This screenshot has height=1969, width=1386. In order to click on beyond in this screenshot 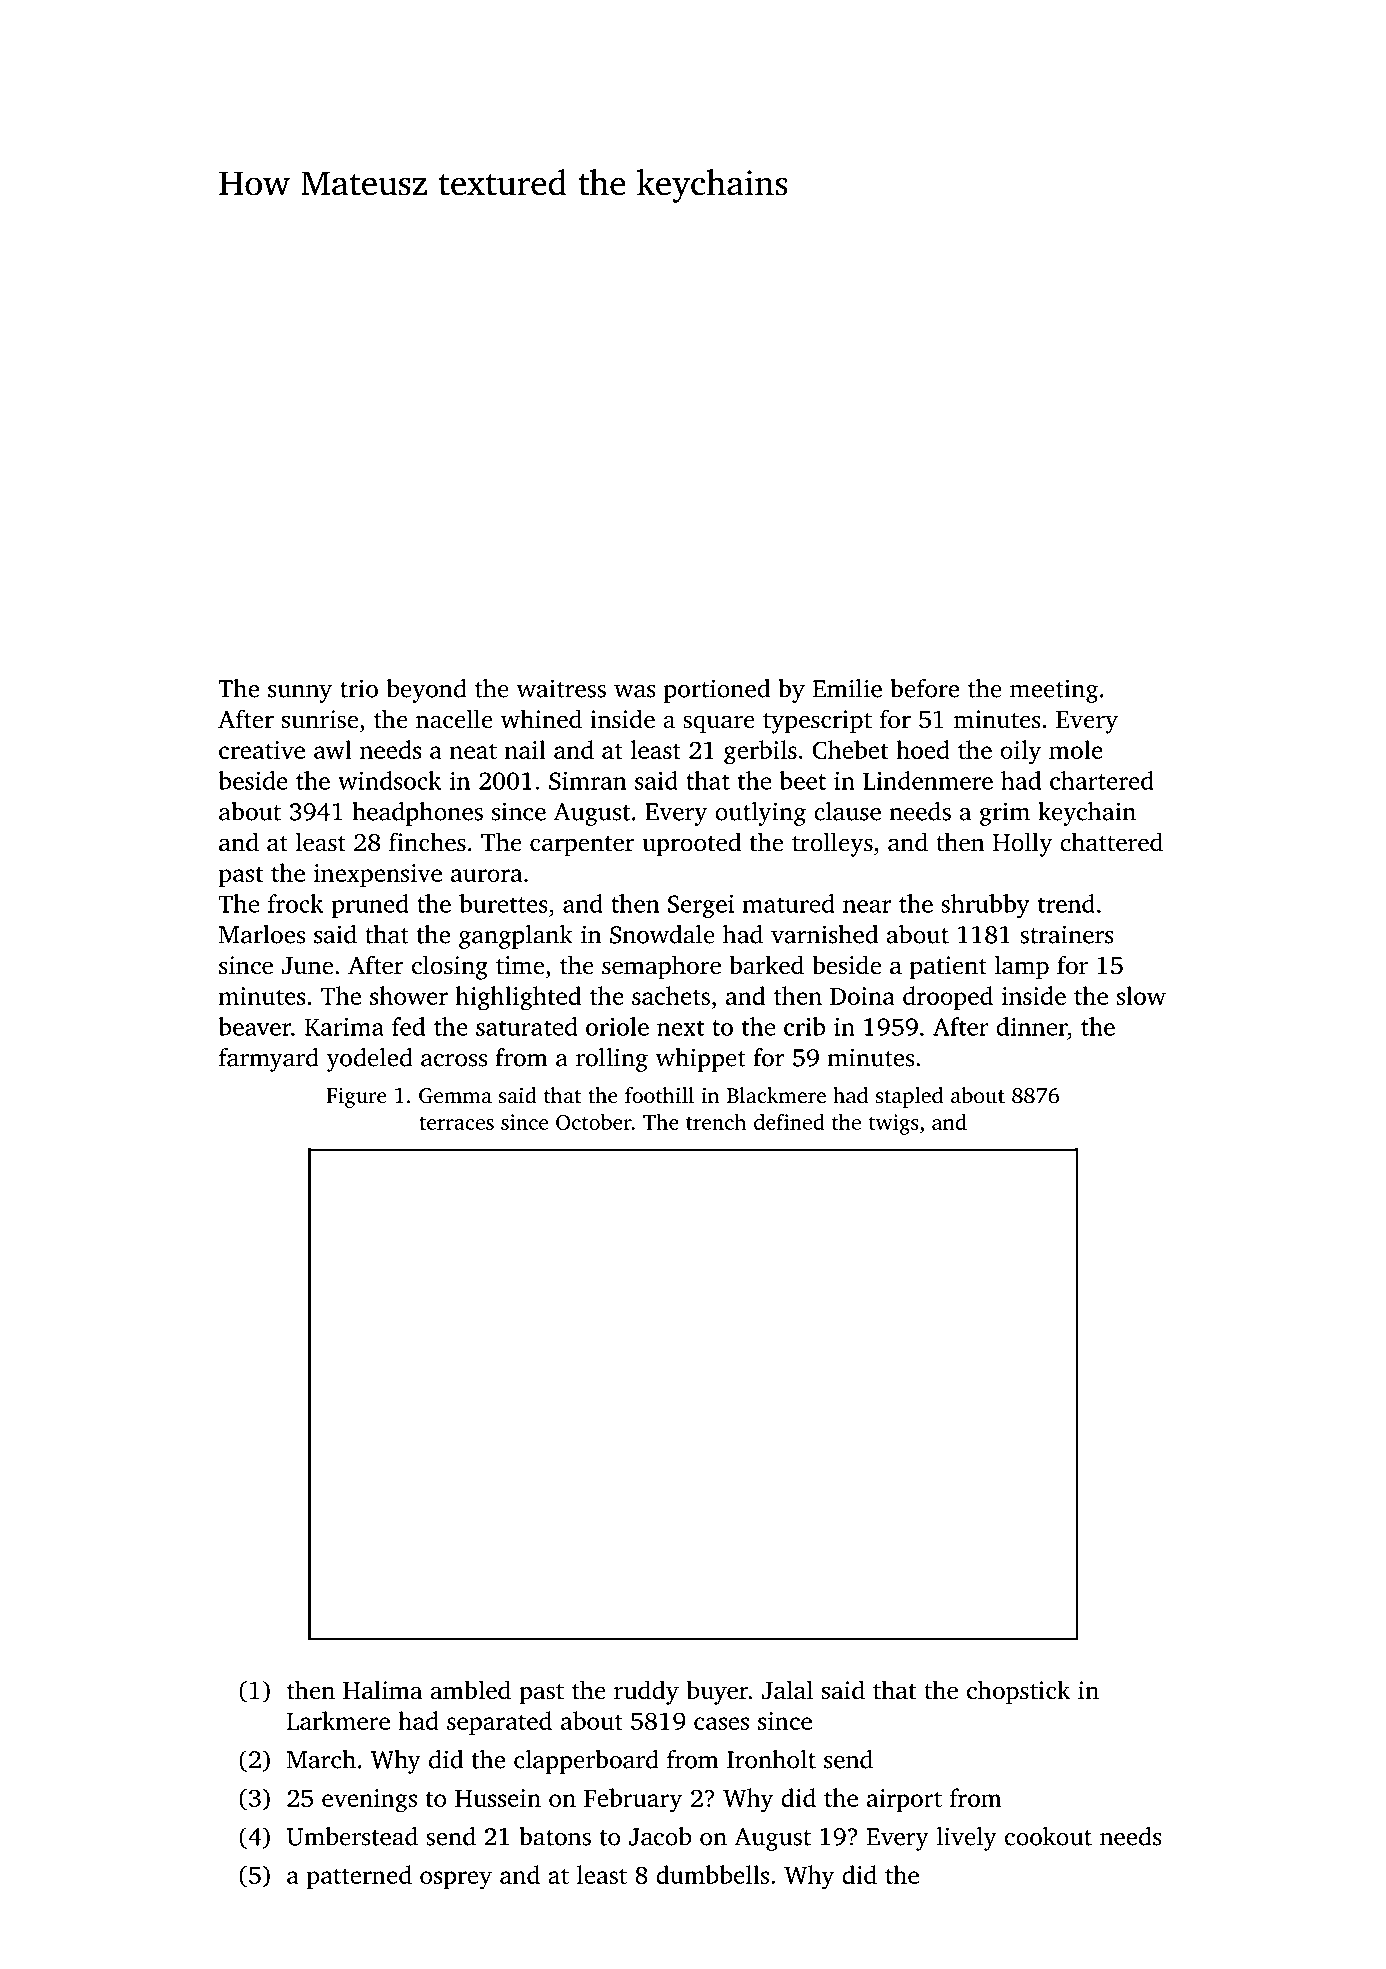, I will do `click(427, 691)`.
